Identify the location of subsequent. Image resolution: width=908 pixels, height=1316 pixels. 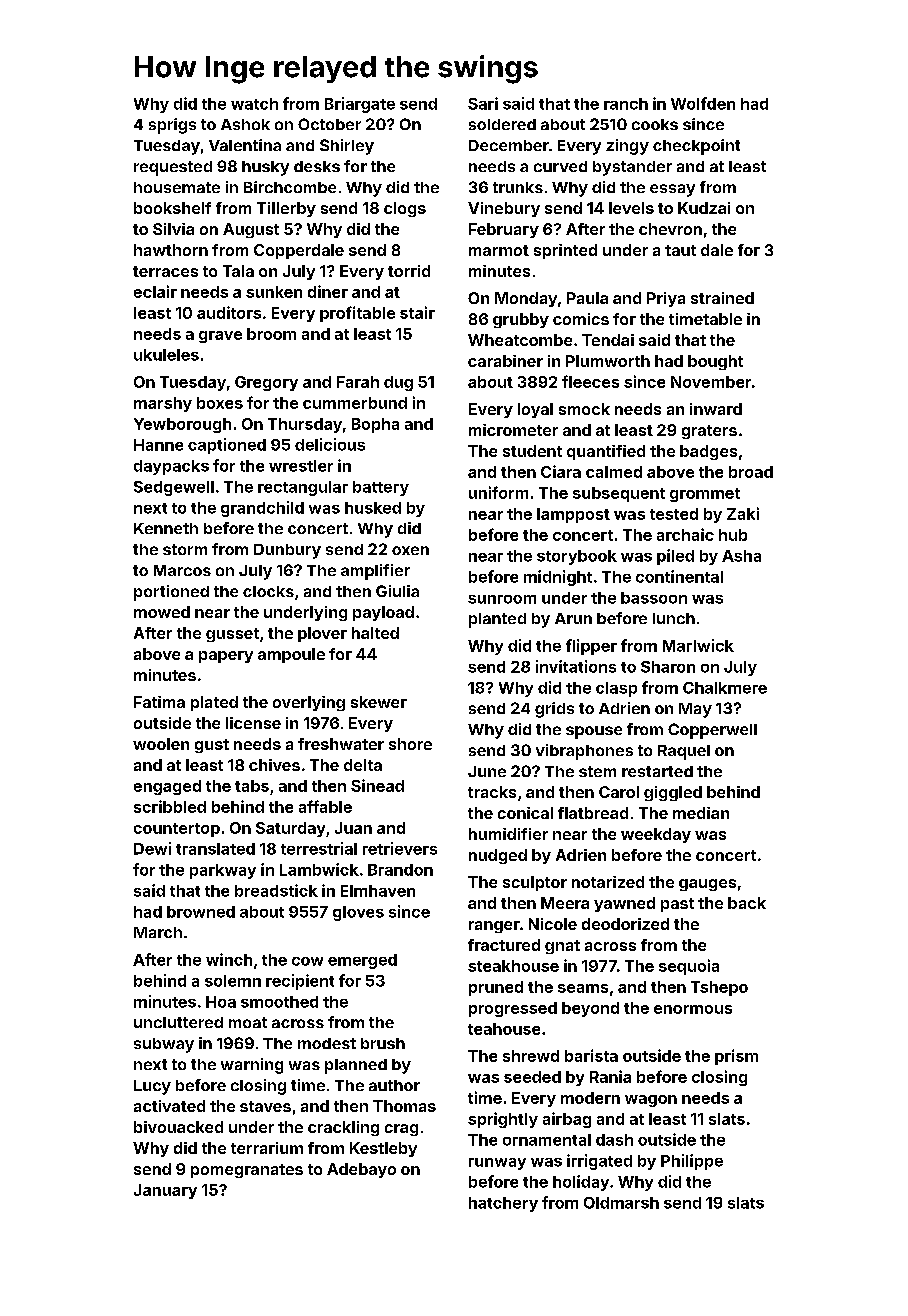
(619, 494).
